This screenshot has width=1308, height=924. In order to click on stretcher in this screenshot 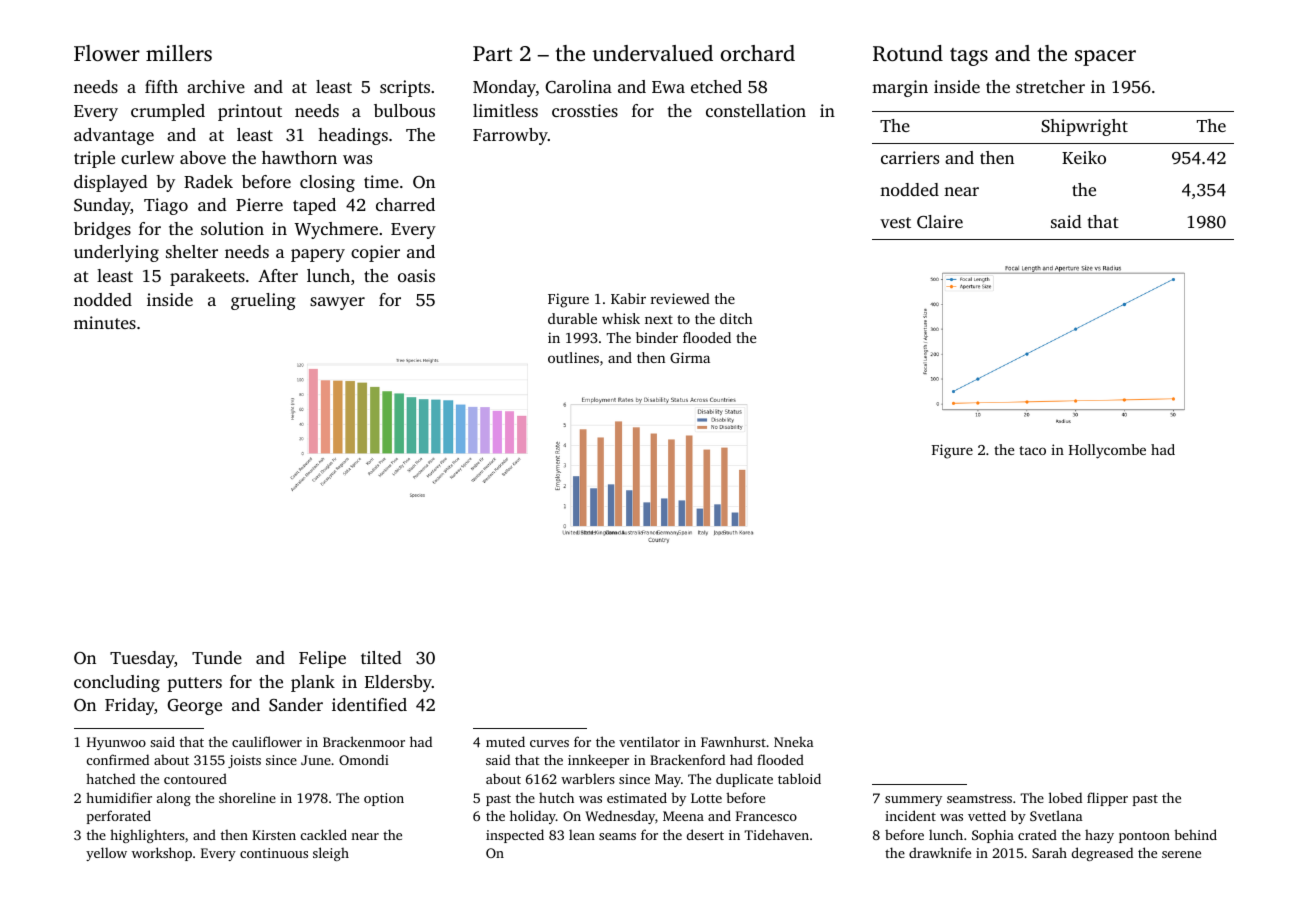, I will do `click(1050, 86)`.
